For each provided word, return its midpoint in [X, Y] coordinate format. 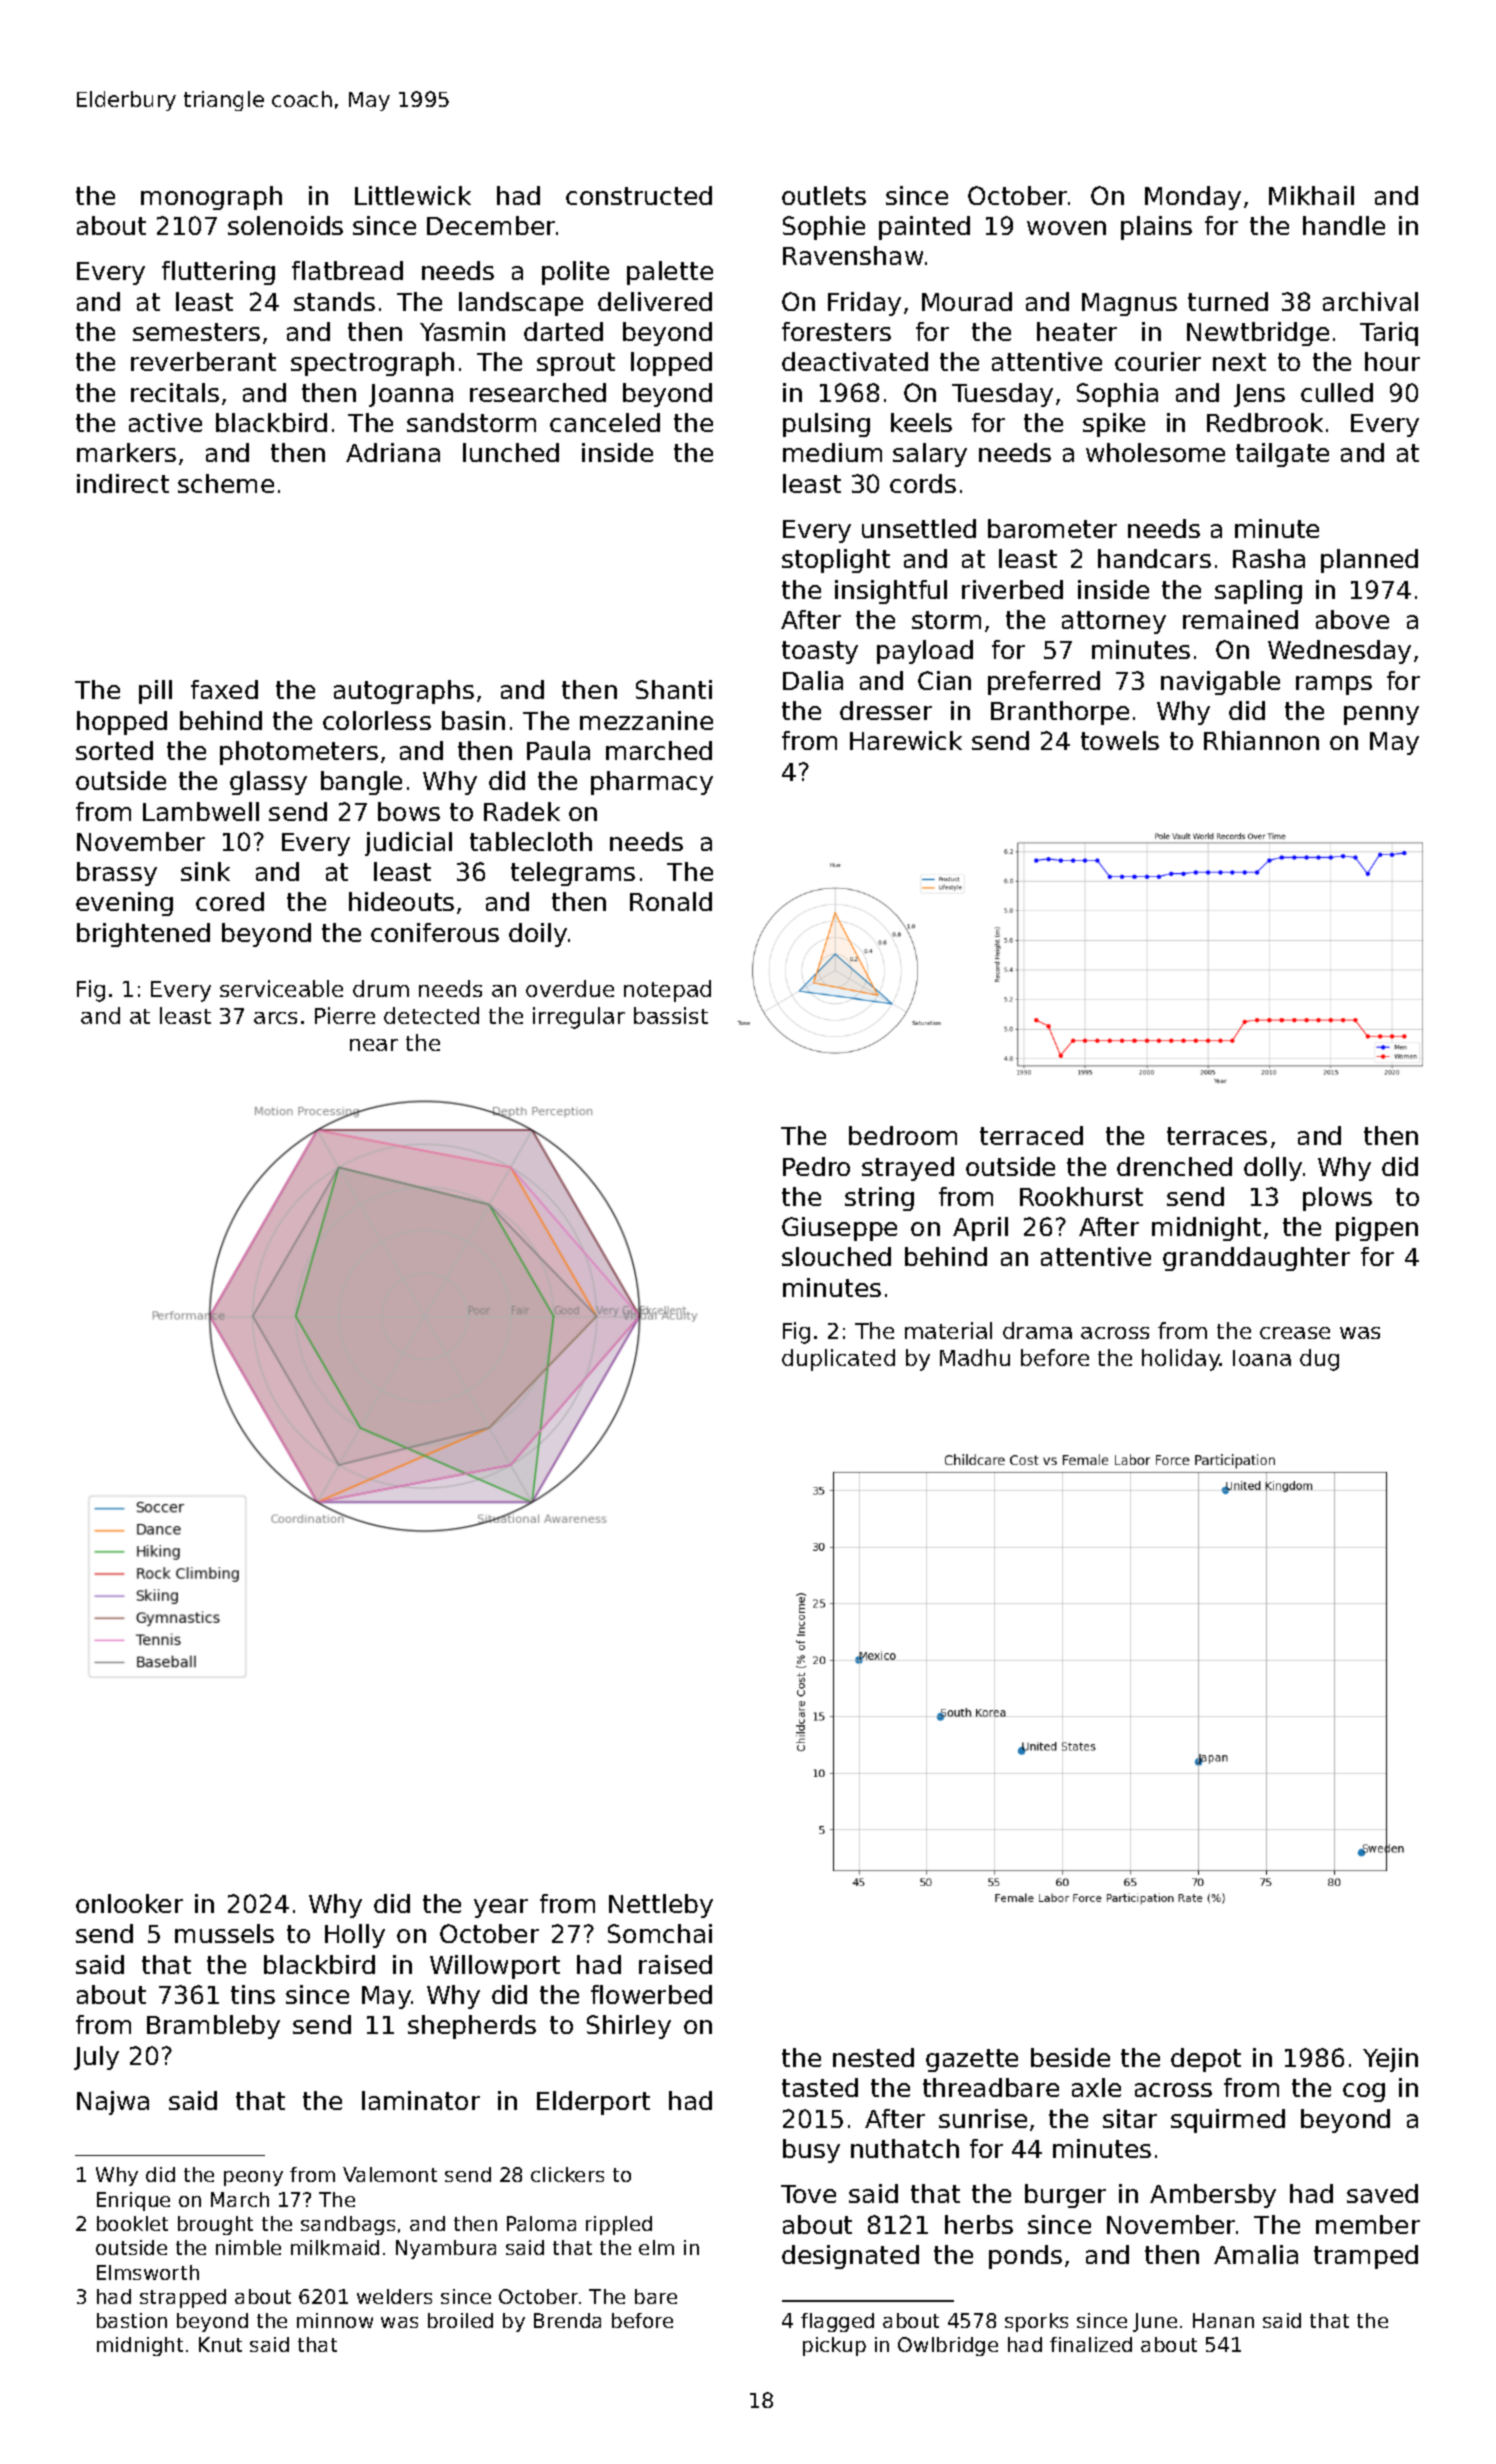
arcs [275, 1018]
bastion [132, 2320]
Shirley [629, 2027]
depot [1206, 2060]
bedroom [903, 1135]
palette [670, 273]
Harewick [906, 740]
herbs [979, 2224]
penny [1381, 715]
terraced [1031, 1135]
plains [1156, 228]
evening [124, 904]
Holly [355, 1936]
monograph [211, 198]
